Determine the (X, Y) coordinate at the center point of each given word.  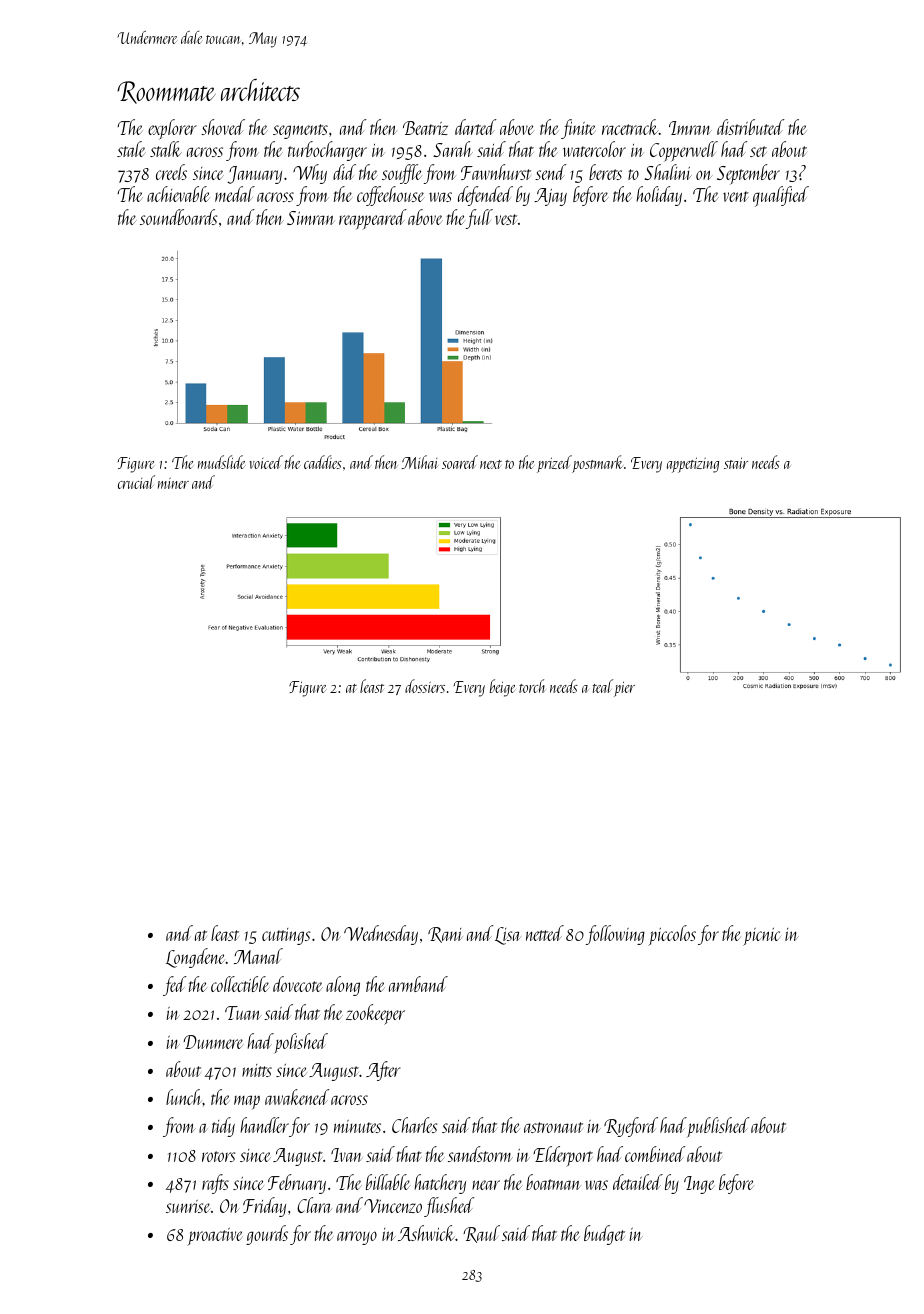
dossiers (425, 686)
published (718, 1127)
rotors (218, 1156)
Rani (445, 935)
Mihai (420, 462)
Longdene (196, 958)
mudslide (222, 462)
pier (624, 689)
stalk (166, 149)
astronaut (553, 1127)
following (615, 935)
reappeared (373, 219)
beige (503, 688)
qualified (781, 196)
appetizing (693, 465)
